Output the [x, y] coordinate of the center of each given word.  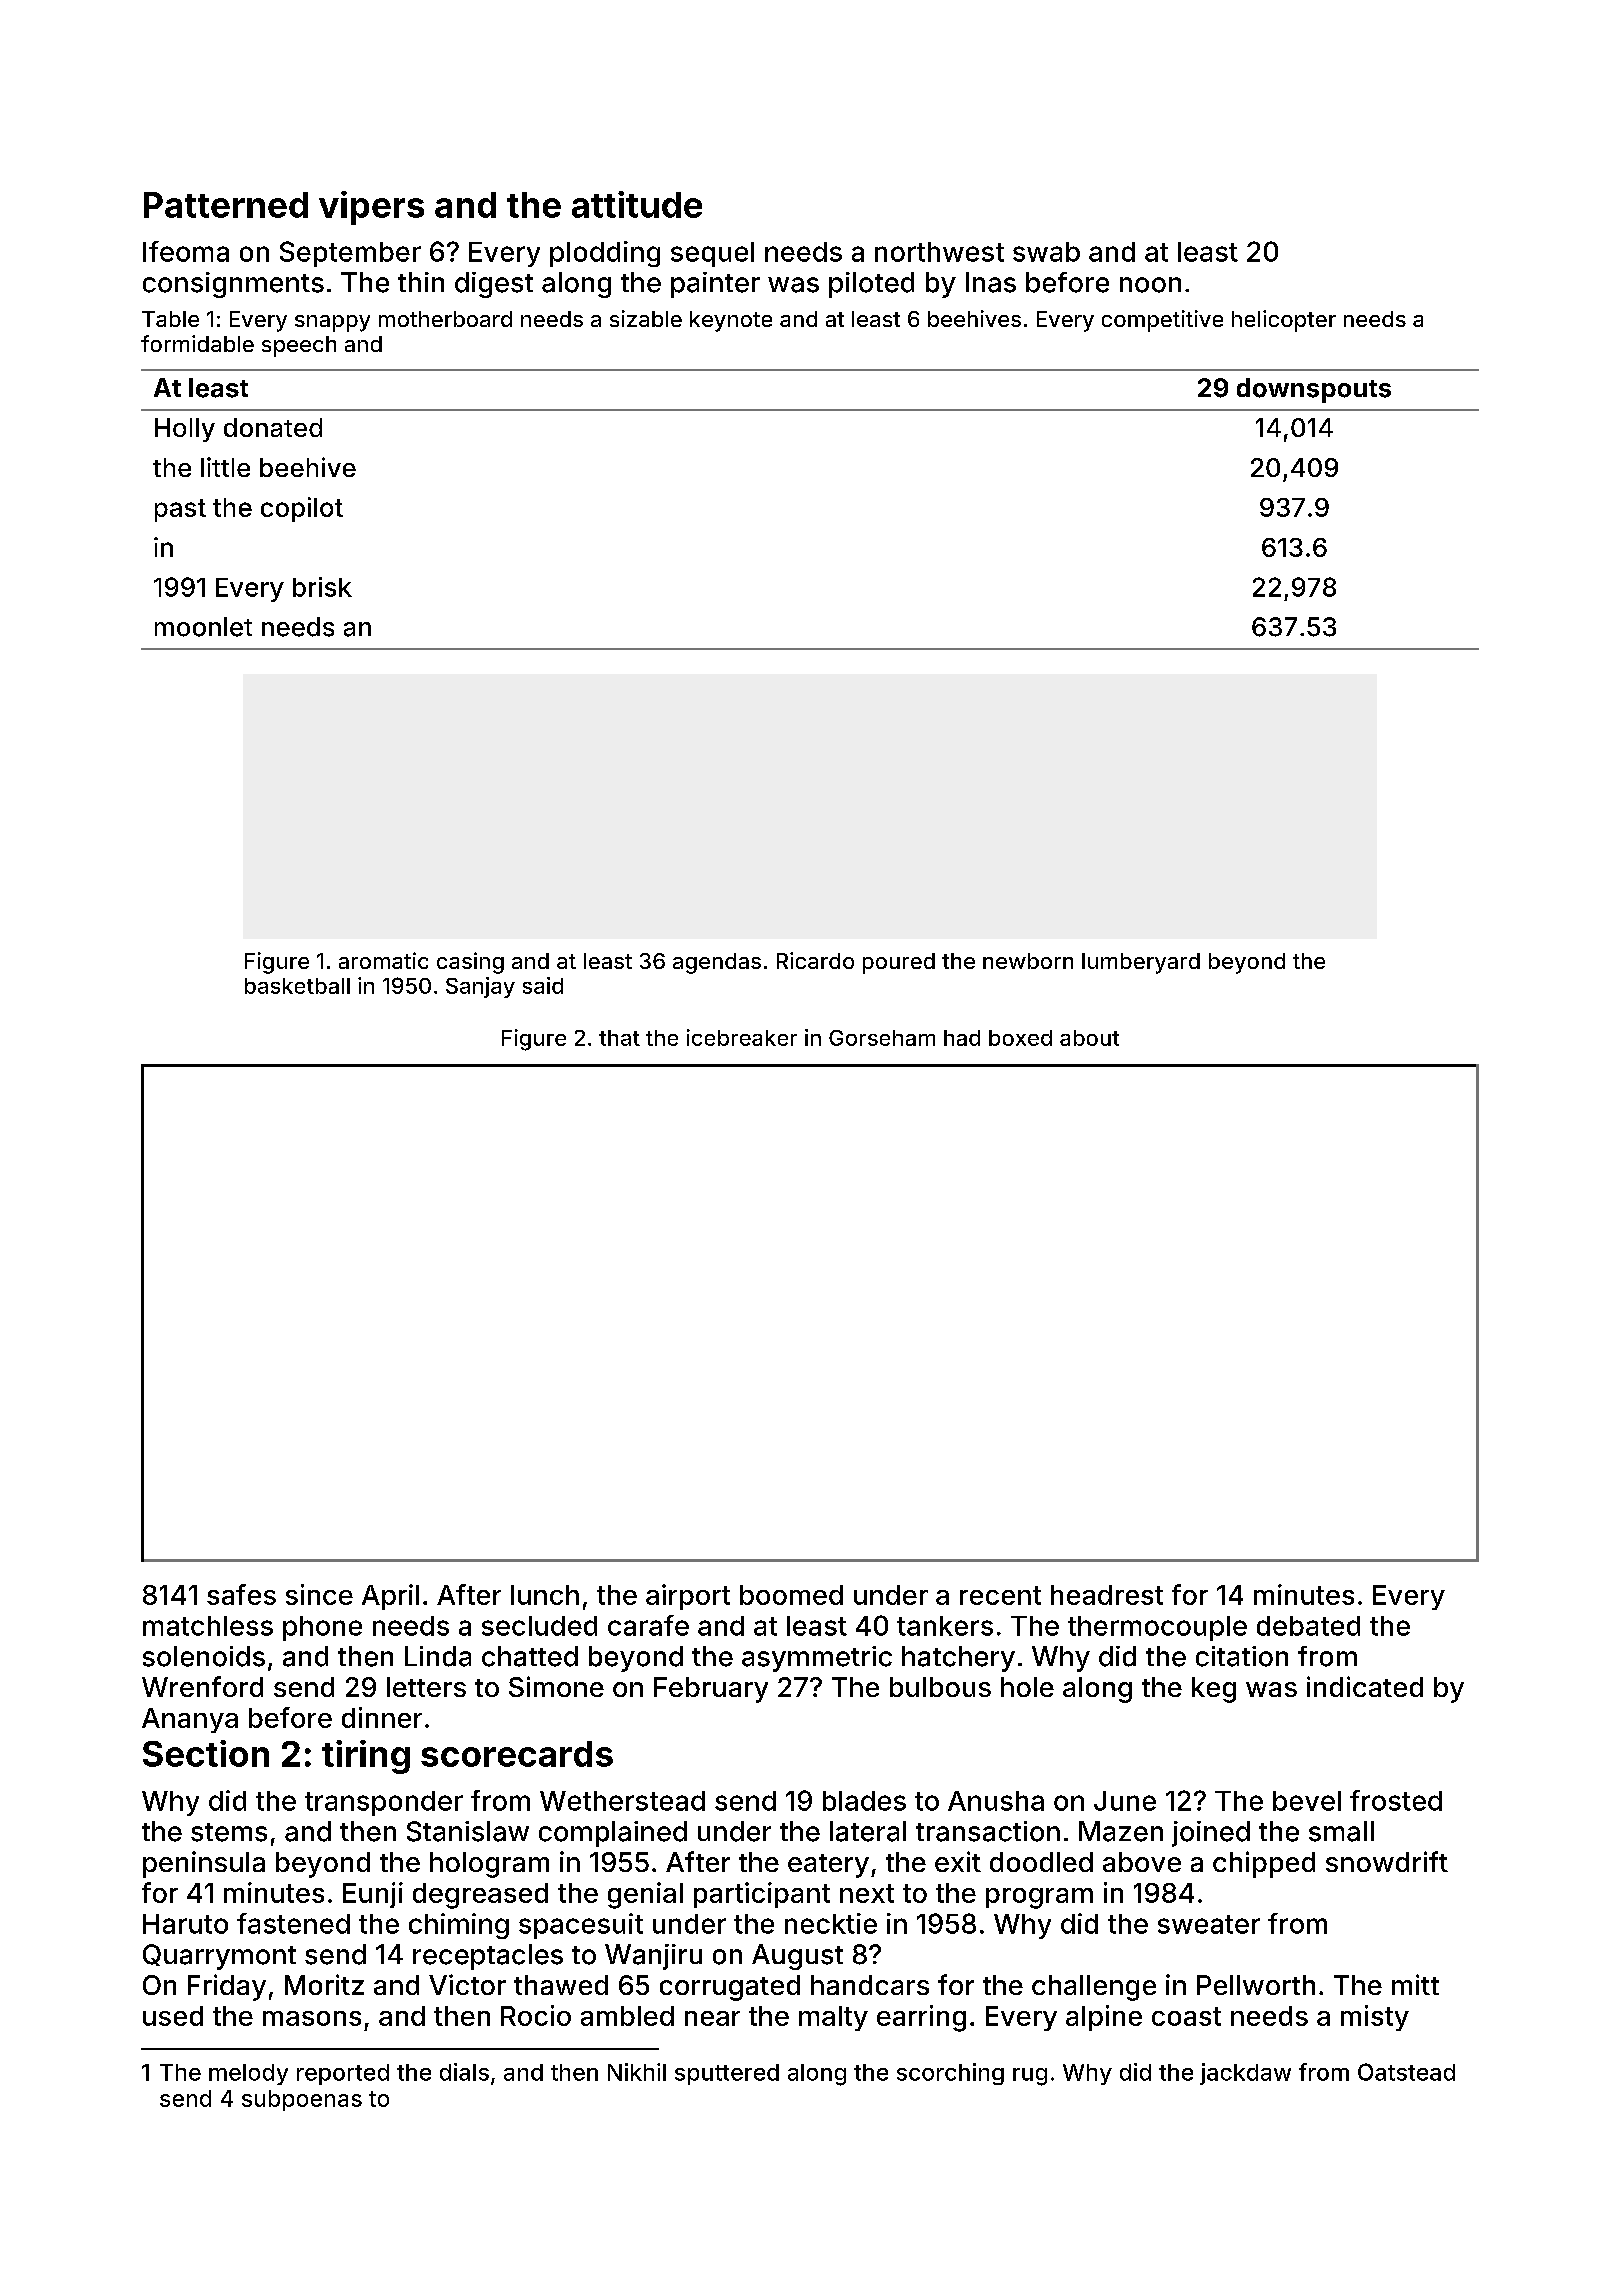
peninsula [204, 1864]
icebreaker [742, 1037]
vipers [371, 208]
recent [1000, 1595]
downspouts [1314, 390]
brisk [322, 587]
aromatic [383, 960]
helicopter [1284, 321]
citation [1242, 1656]
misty [1375, 2018]
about [1089, 1038]
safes [241, 1594]
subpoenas [302, 2100]
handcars [870, 1985]
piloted [871, 285]
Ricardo [815, 960]
